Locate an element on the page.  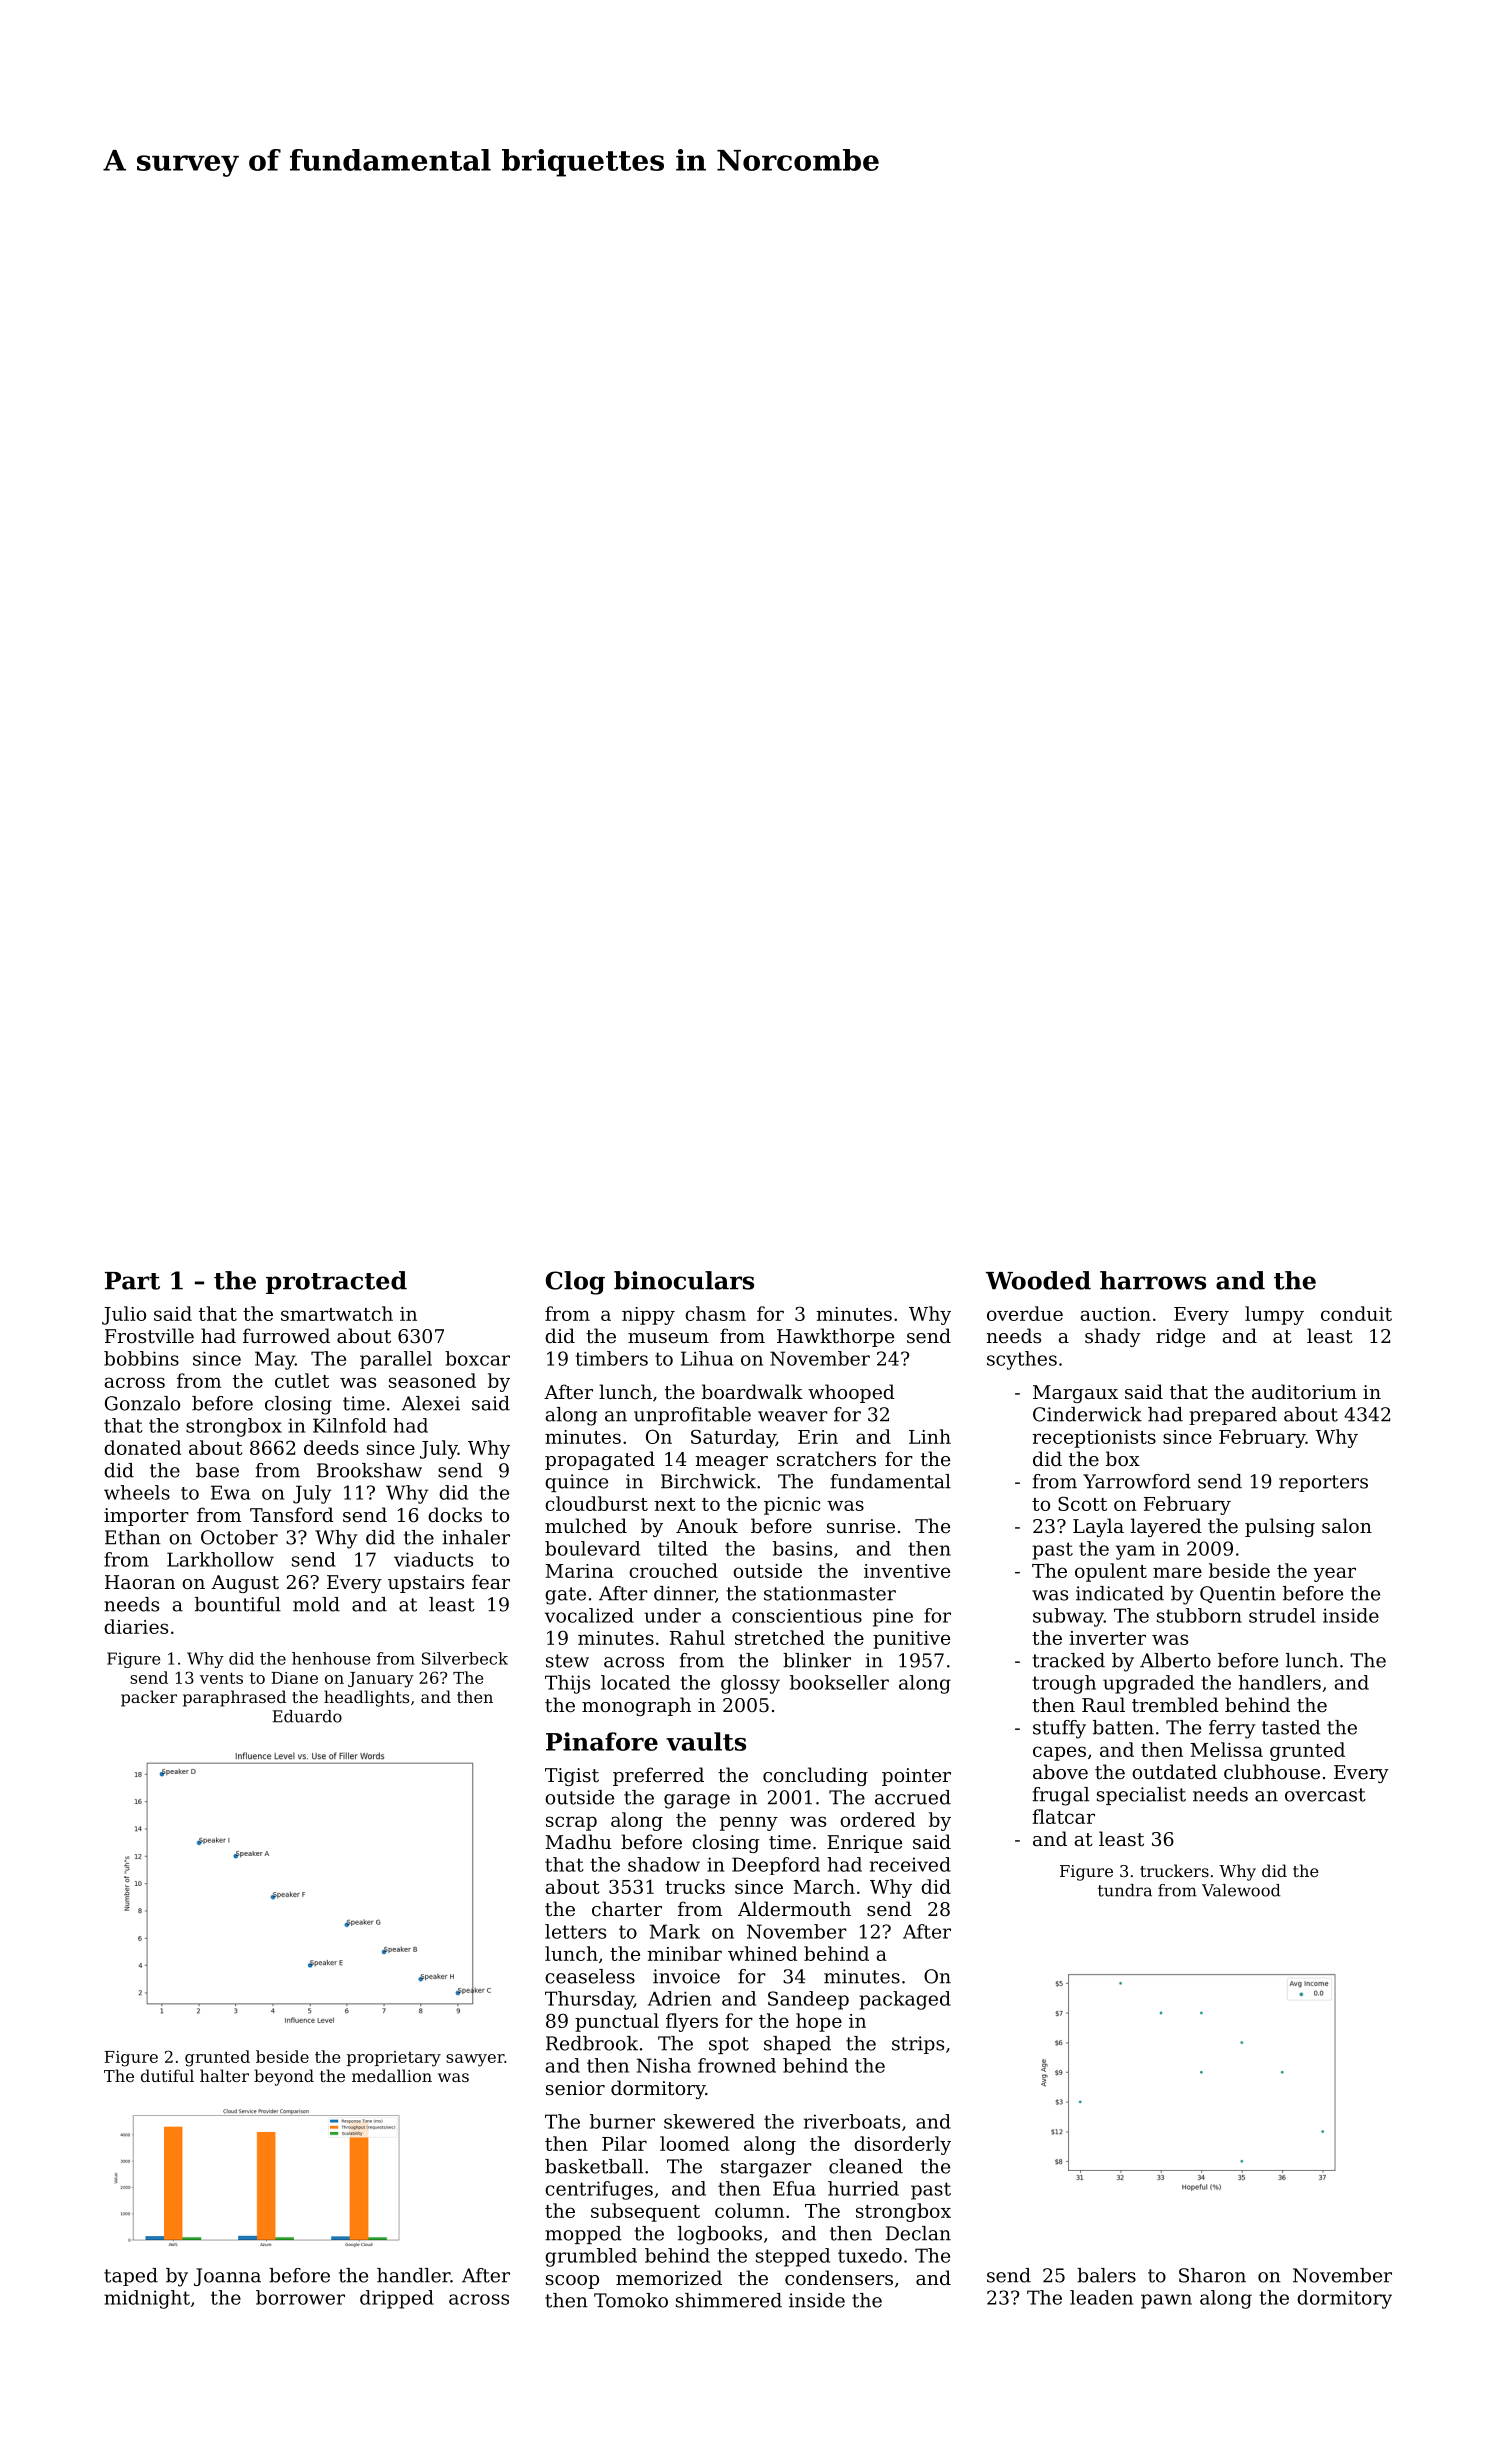
disorderly is located at coordinates (902, 2145).
